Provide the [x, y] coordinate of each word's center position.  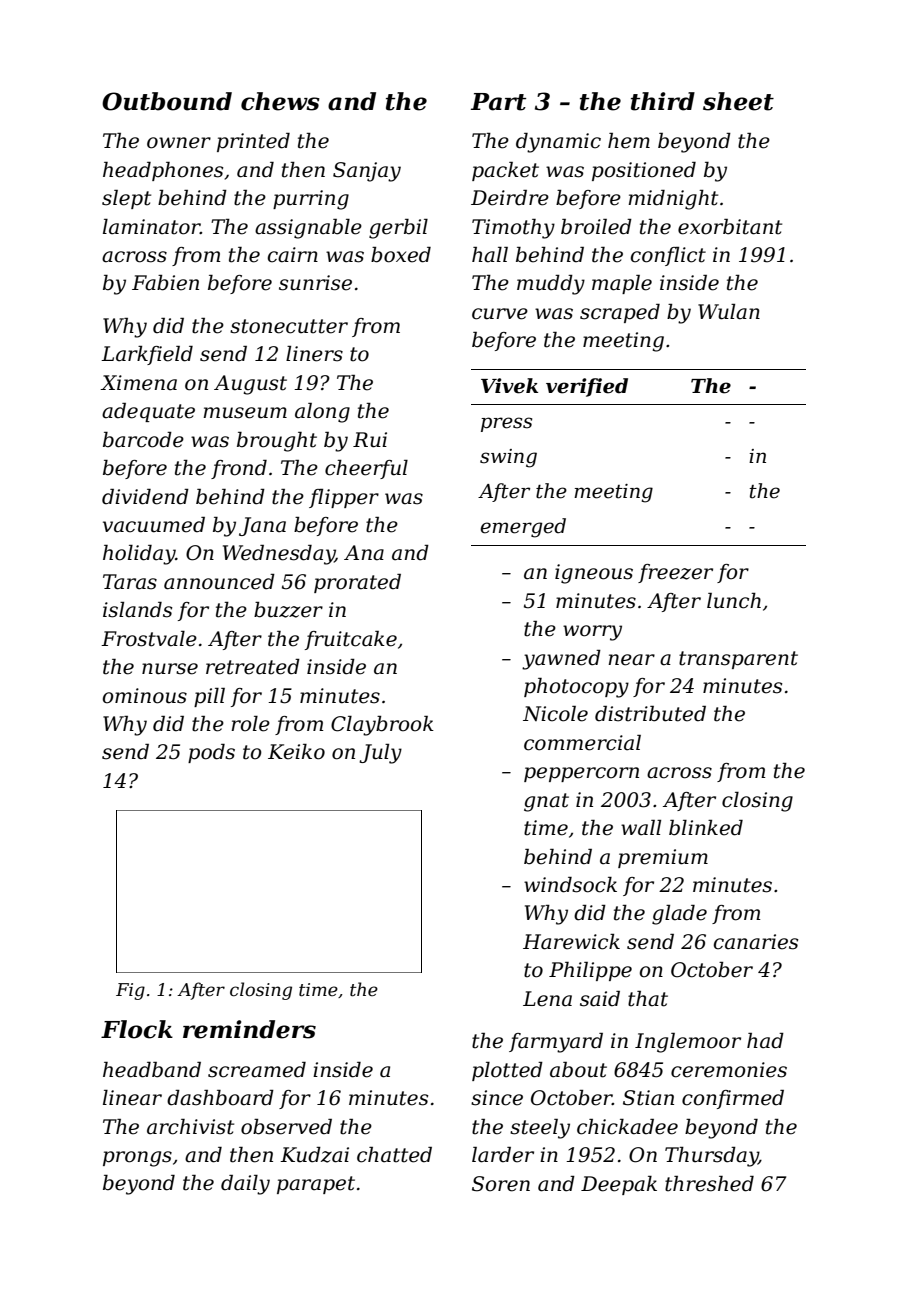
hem [629, 141]
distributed [650, 714]
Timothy [513, 229]
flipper [344, 498]
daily [245, 1185]
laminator [152, 227]
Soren [501, 1184]
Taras [130, 582]
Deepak [619, 1185]
